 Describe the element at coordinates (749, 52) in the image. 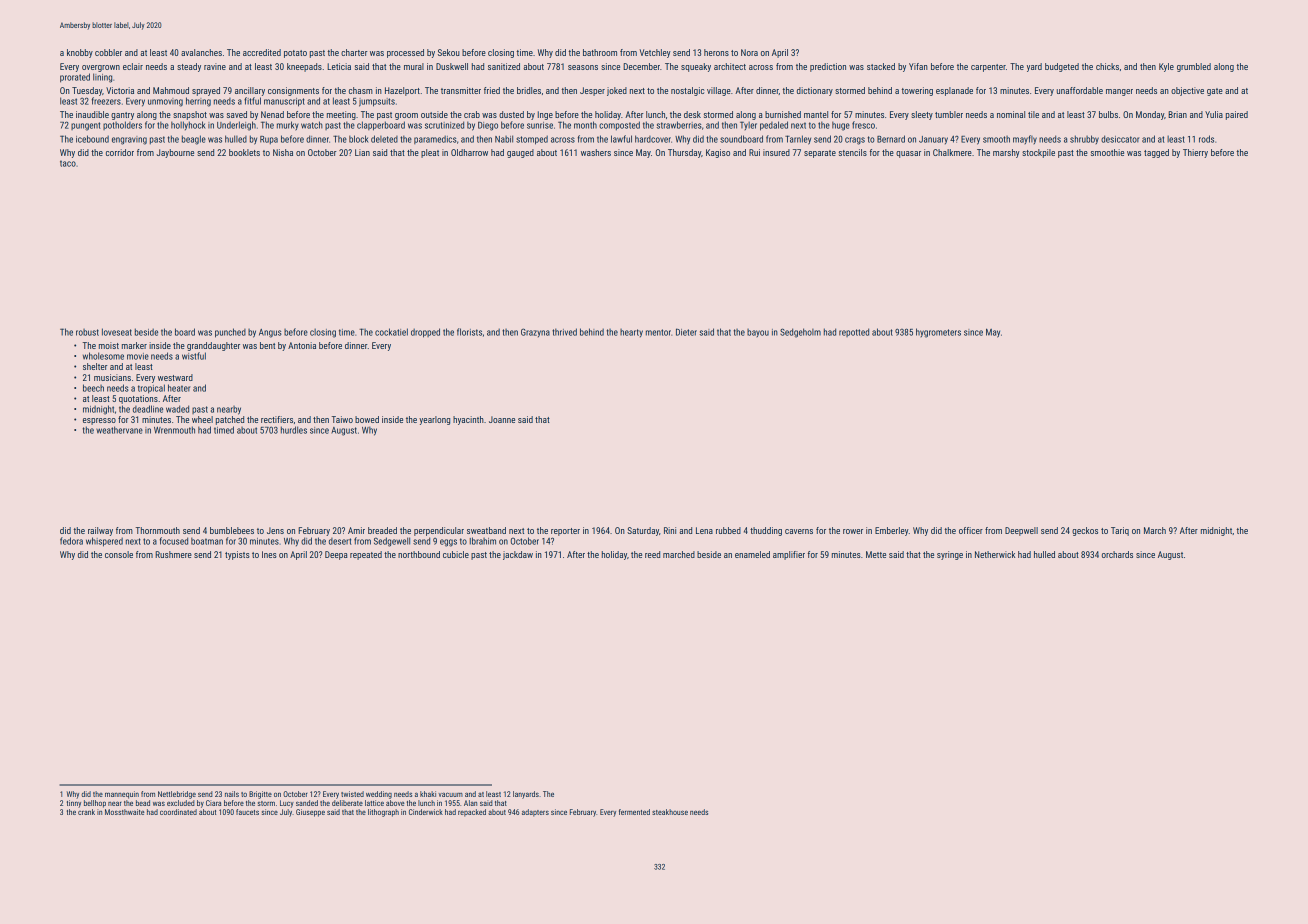

I see `Nora` at that location.
